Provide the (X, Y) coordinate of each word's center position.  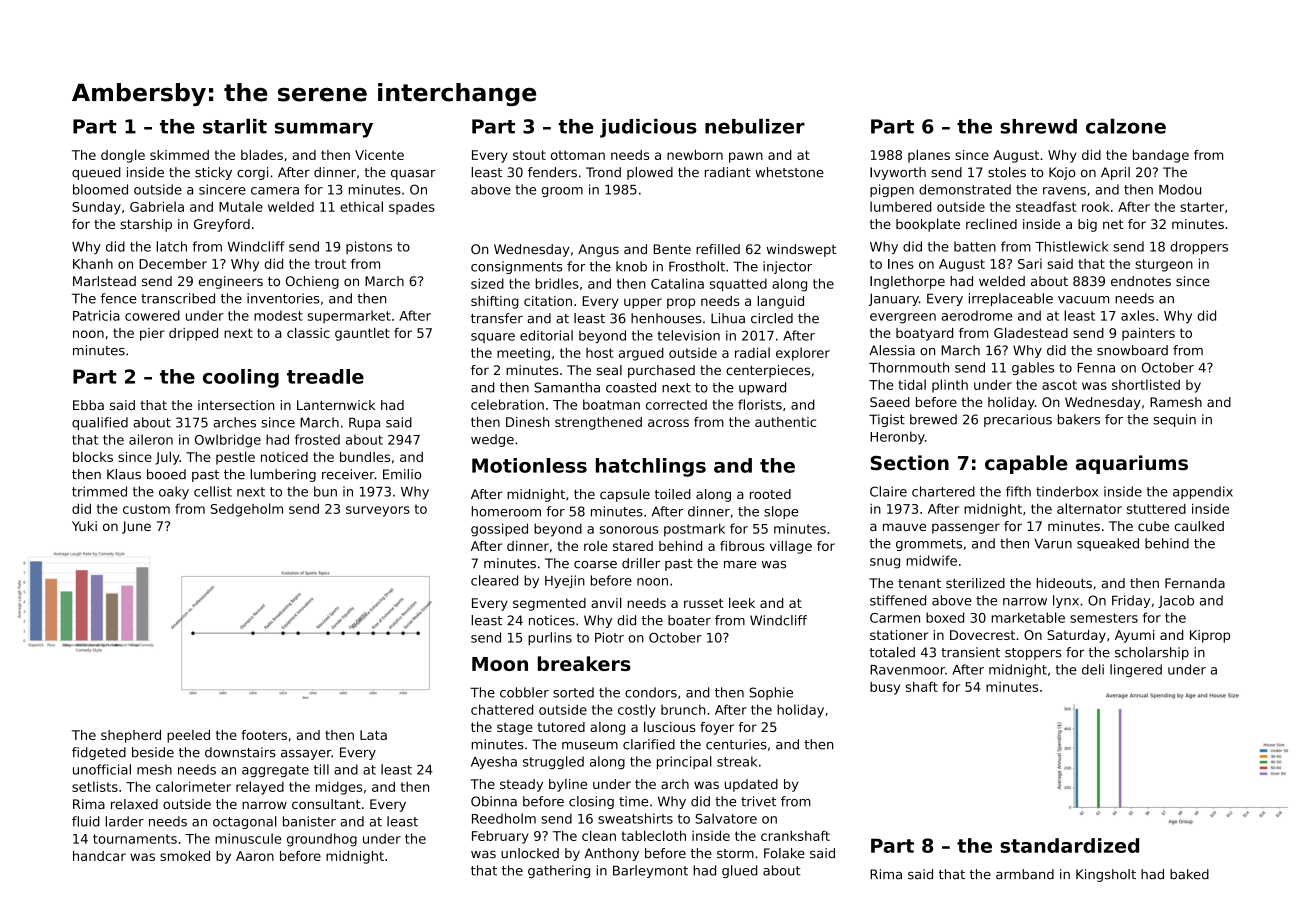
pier (152, 334)
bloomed (100, 189)
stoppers (1033, 654)
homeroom (506, 511)
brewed (933, 419)
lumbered (900, 206)
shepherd (131, 736)
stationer (899, 635)
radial (752, 352)
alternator (1089, 508)
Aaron (255, 856)
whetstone (789, 172)
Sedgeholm (247, 510)
